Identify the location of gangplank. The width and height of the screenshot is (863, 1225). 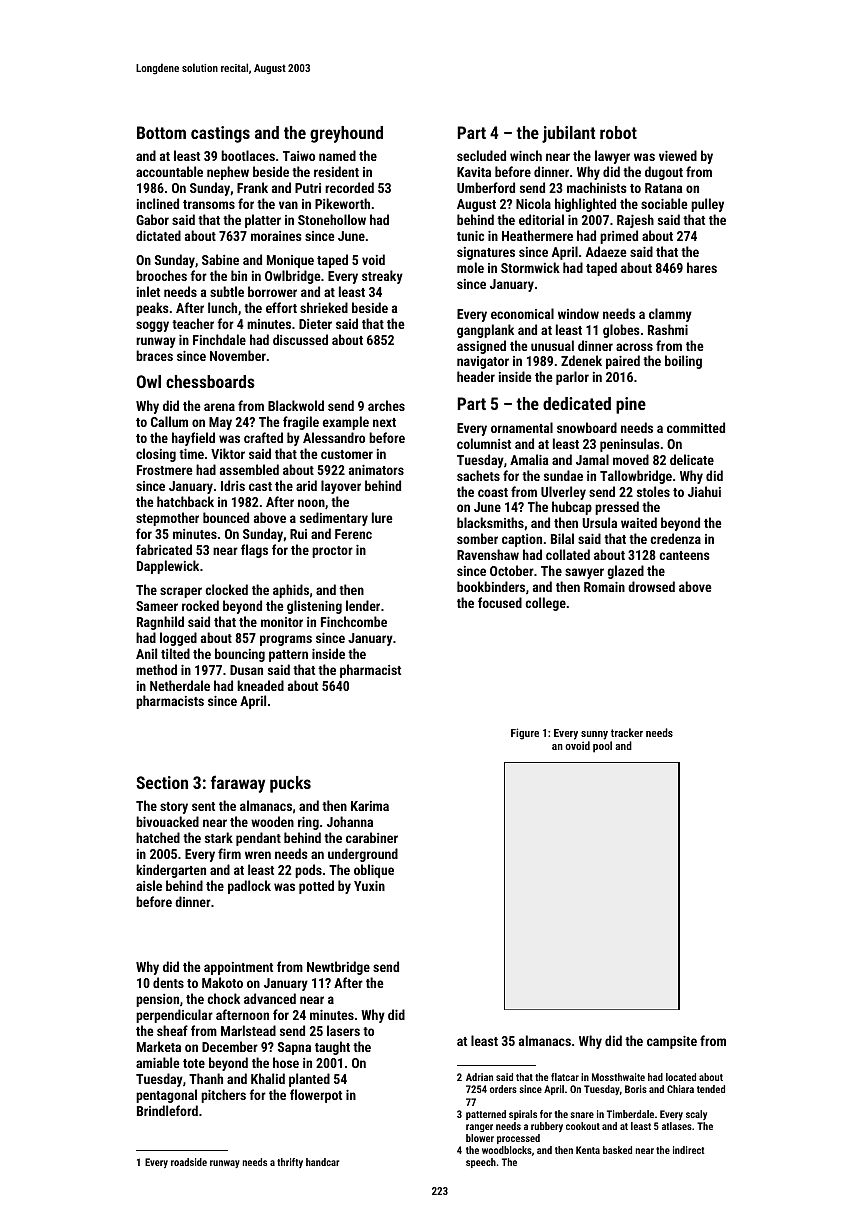
(485, 331).
